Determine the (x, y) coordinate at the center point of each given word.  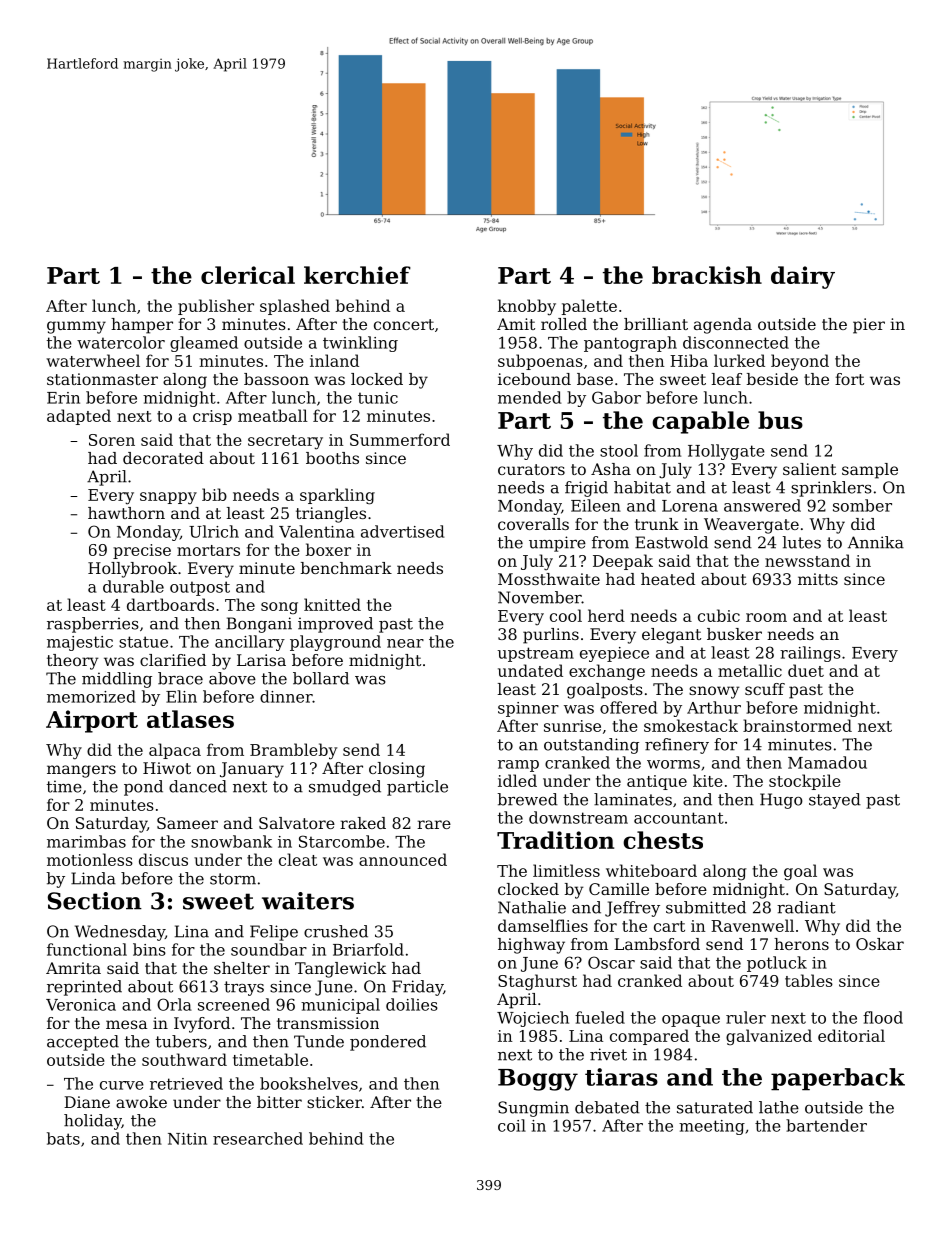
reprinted (84, 988)
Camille (619, 889)
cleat (298, 859)
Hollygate (726, 452)
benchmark (346, 568)
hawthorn (126, 513)
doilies (412, 1004)
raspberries (93, 625)
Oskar (880, 944)
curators (531, 469)
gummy (76, 327)
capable (700, 422)
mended (529, 397)
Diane (87, 1102)
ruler (746, 1017)
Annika (876, 542)
